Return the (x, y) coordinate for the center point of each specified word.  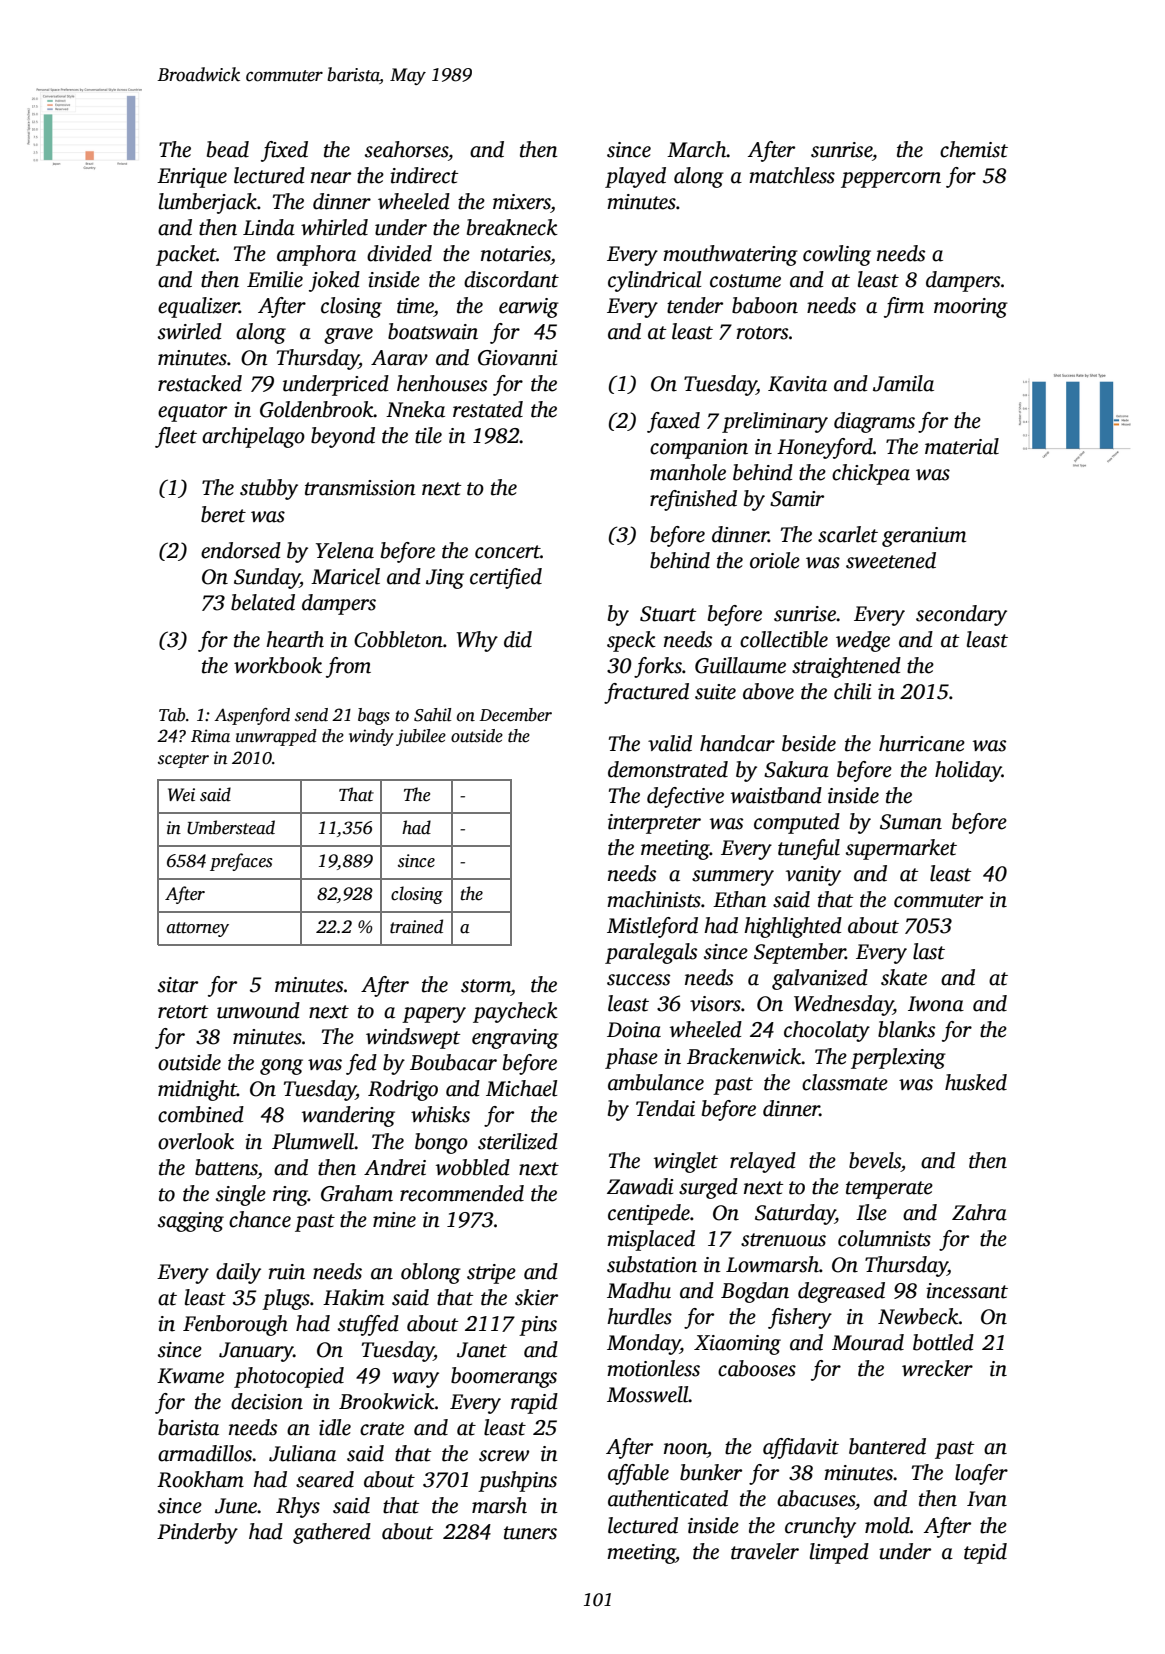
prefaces (241, 862)
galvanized (820, 979)
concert (507, 552)
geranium (924, 537)
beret (223, 514)
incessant (967, 1291)
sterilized (518, 1141)
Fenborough (235, 1325)
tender (695, 305)
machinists (654, 899)
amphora (316, 255)
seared (325, 1479)
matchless (792, 175)
